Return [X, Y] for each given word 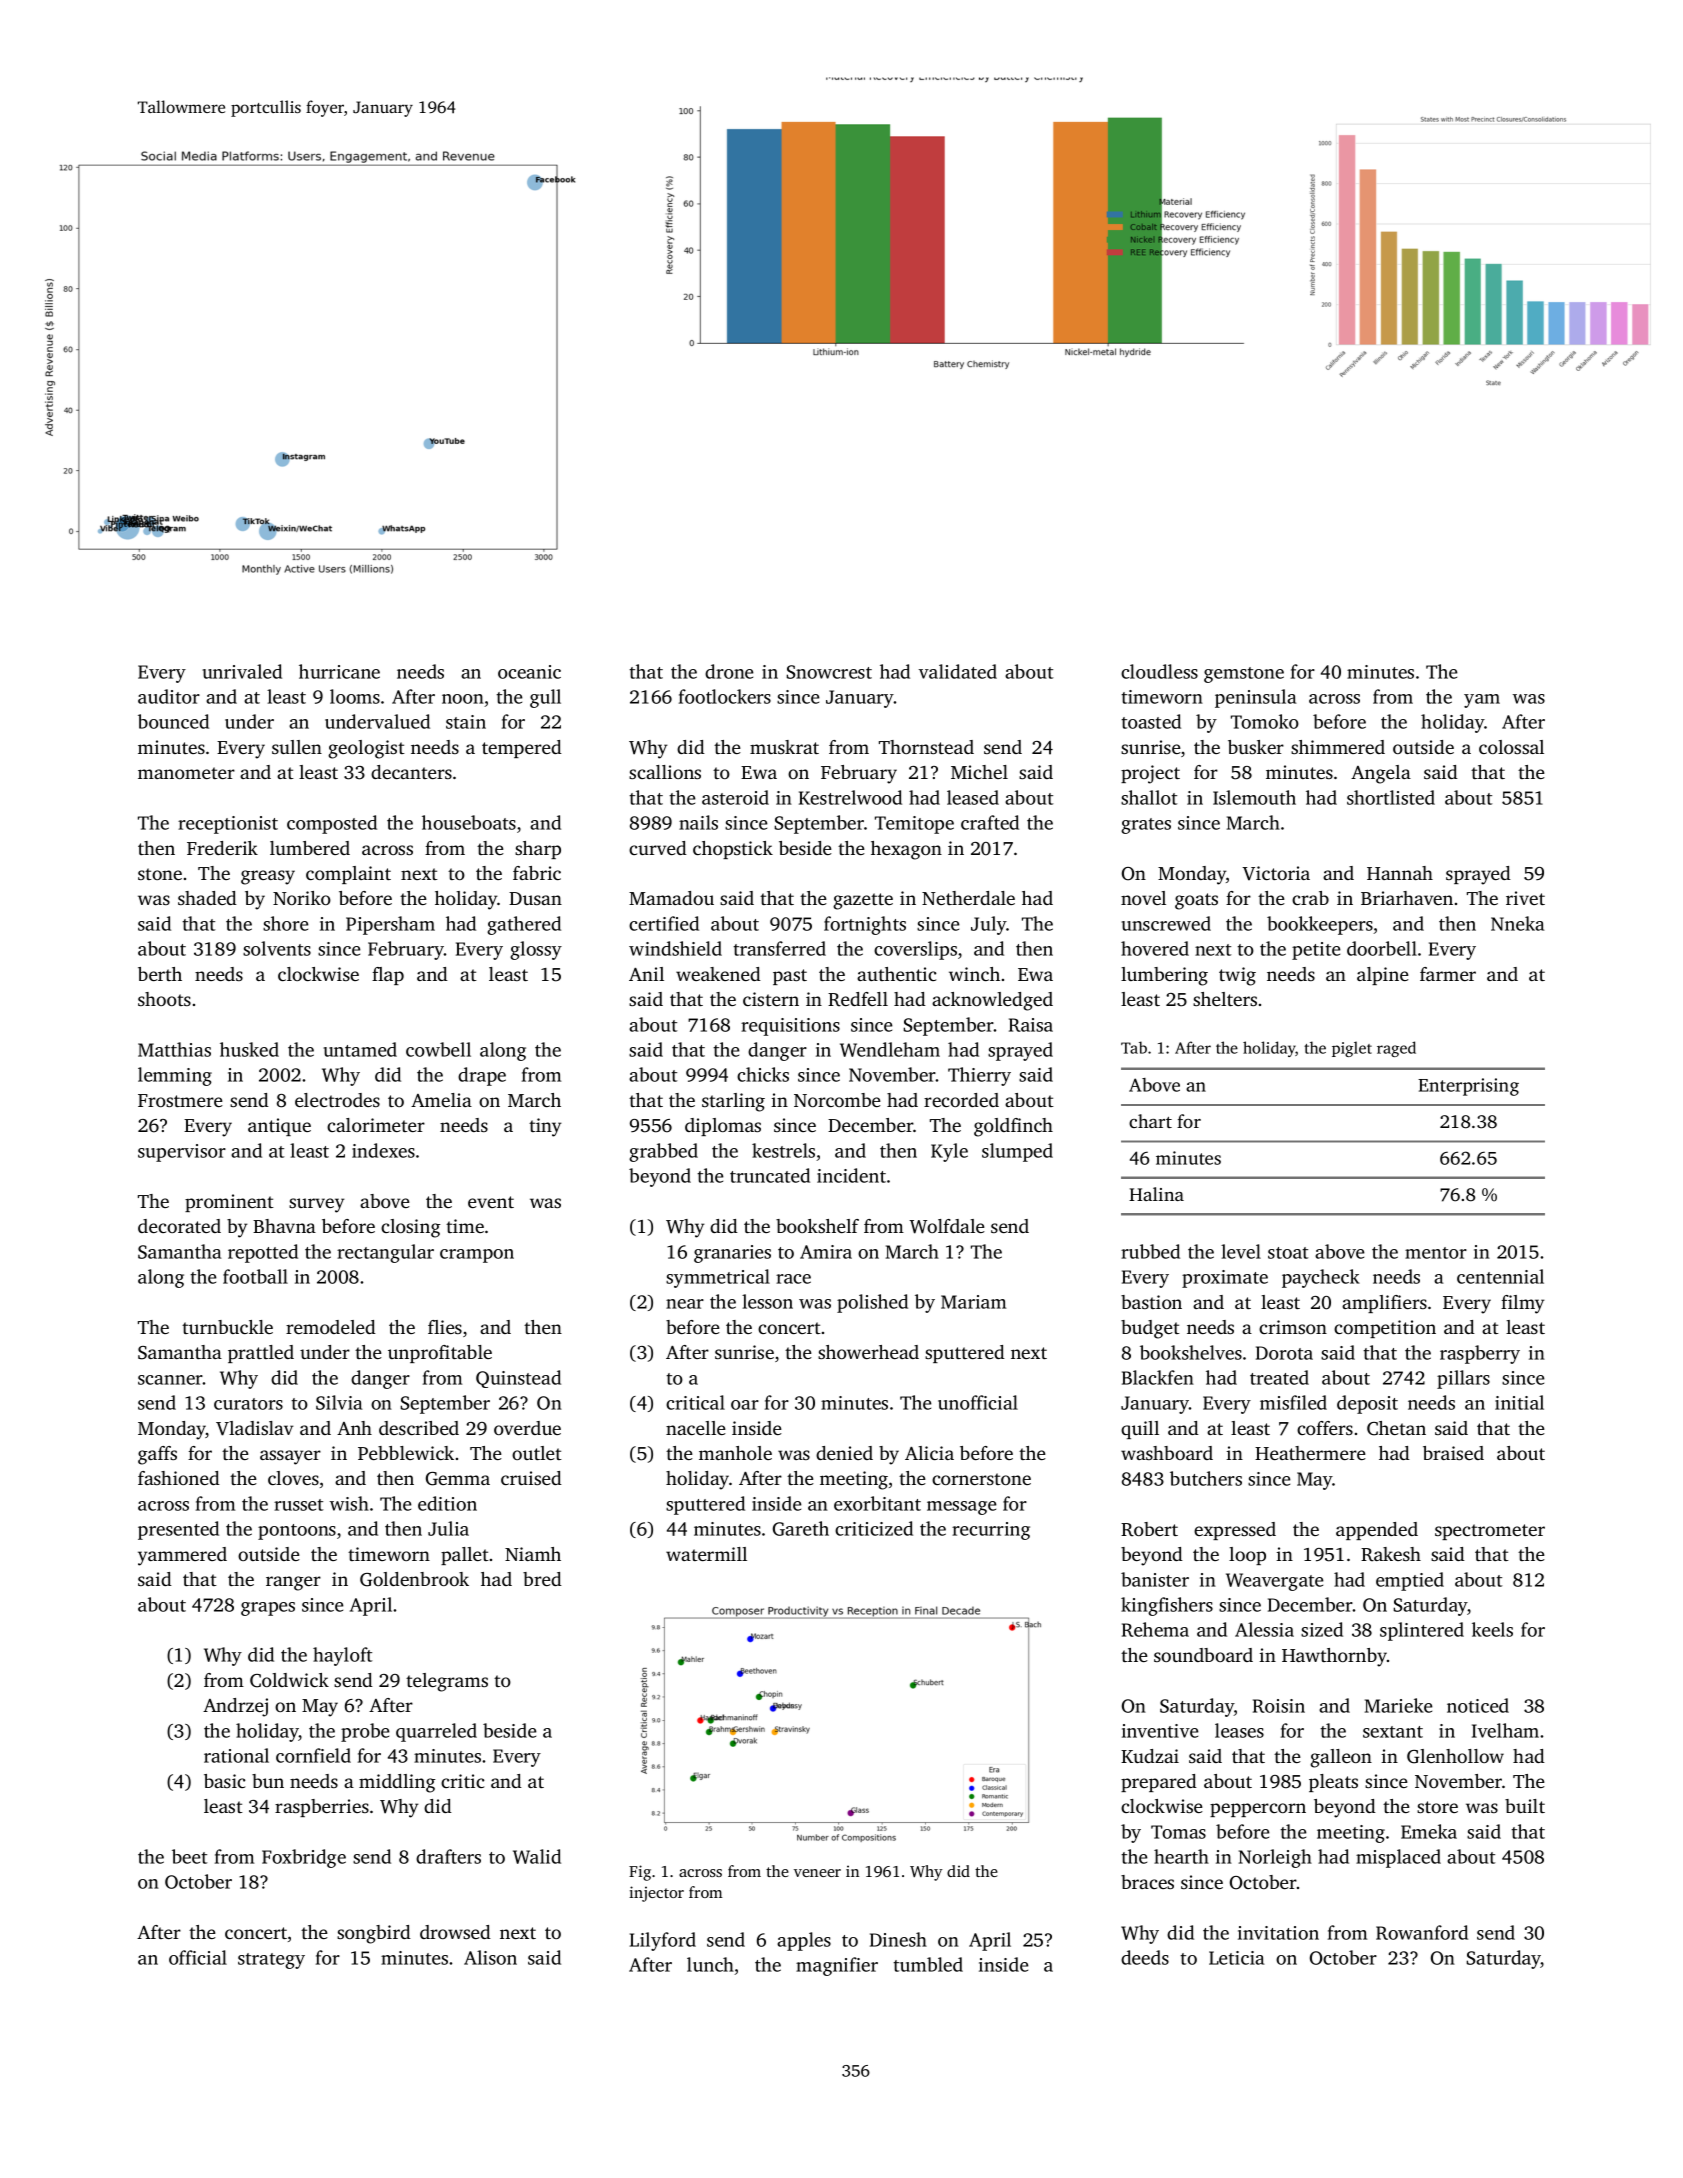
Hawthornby [1334, 1657]
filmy [1523, 1304]
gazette [863, 901]
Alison [490, 1957]
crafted [990, 822]
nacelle [696, 1428]
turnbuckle [227, 1327]
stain [466, 722]
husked [249, 1049]
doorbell [1382, 948]
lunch [711, 1966]
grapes [268, 1609]
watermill [706, 1554]
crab [1310, 898]
